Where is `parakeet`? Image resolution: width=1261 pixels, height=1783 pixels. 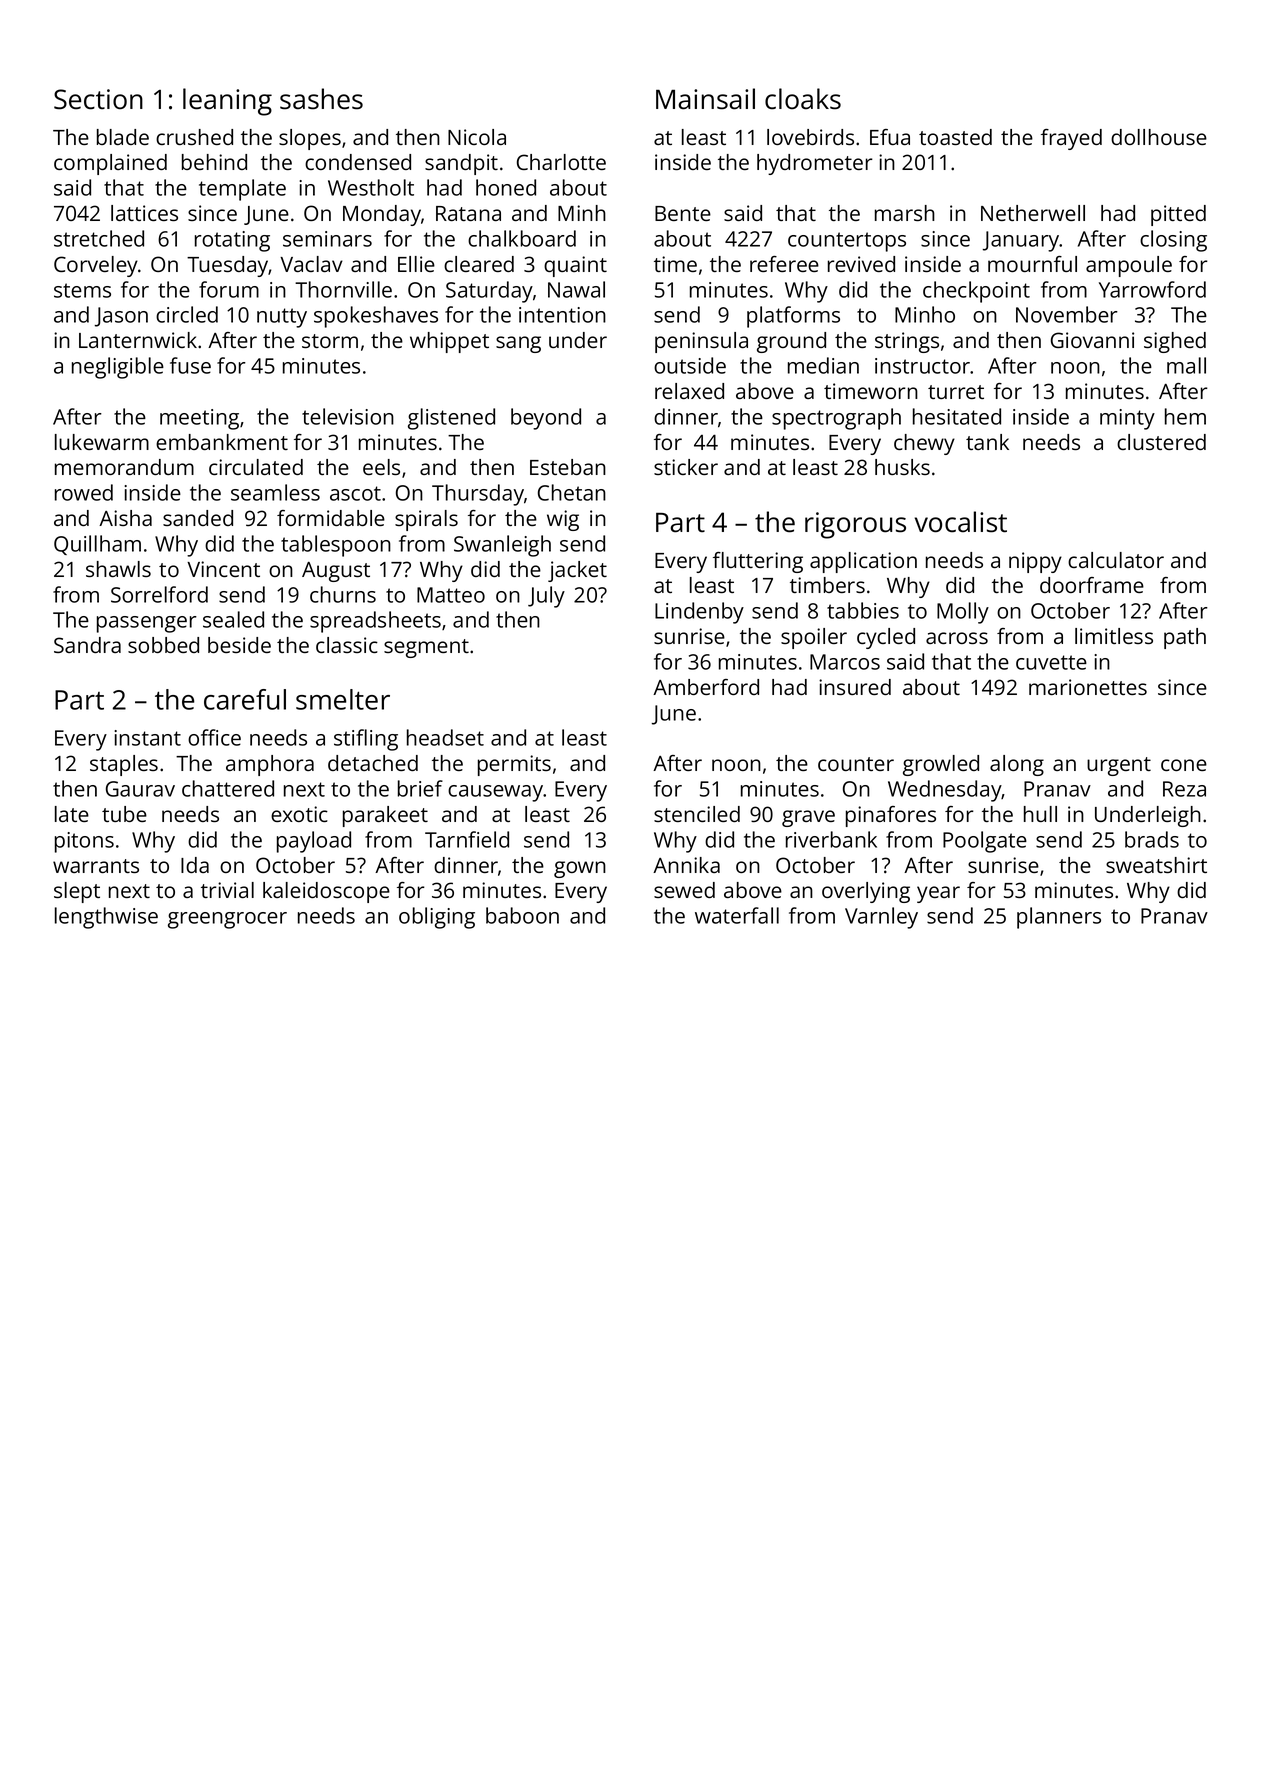 parakeet is located at coordinates (385, 816).
